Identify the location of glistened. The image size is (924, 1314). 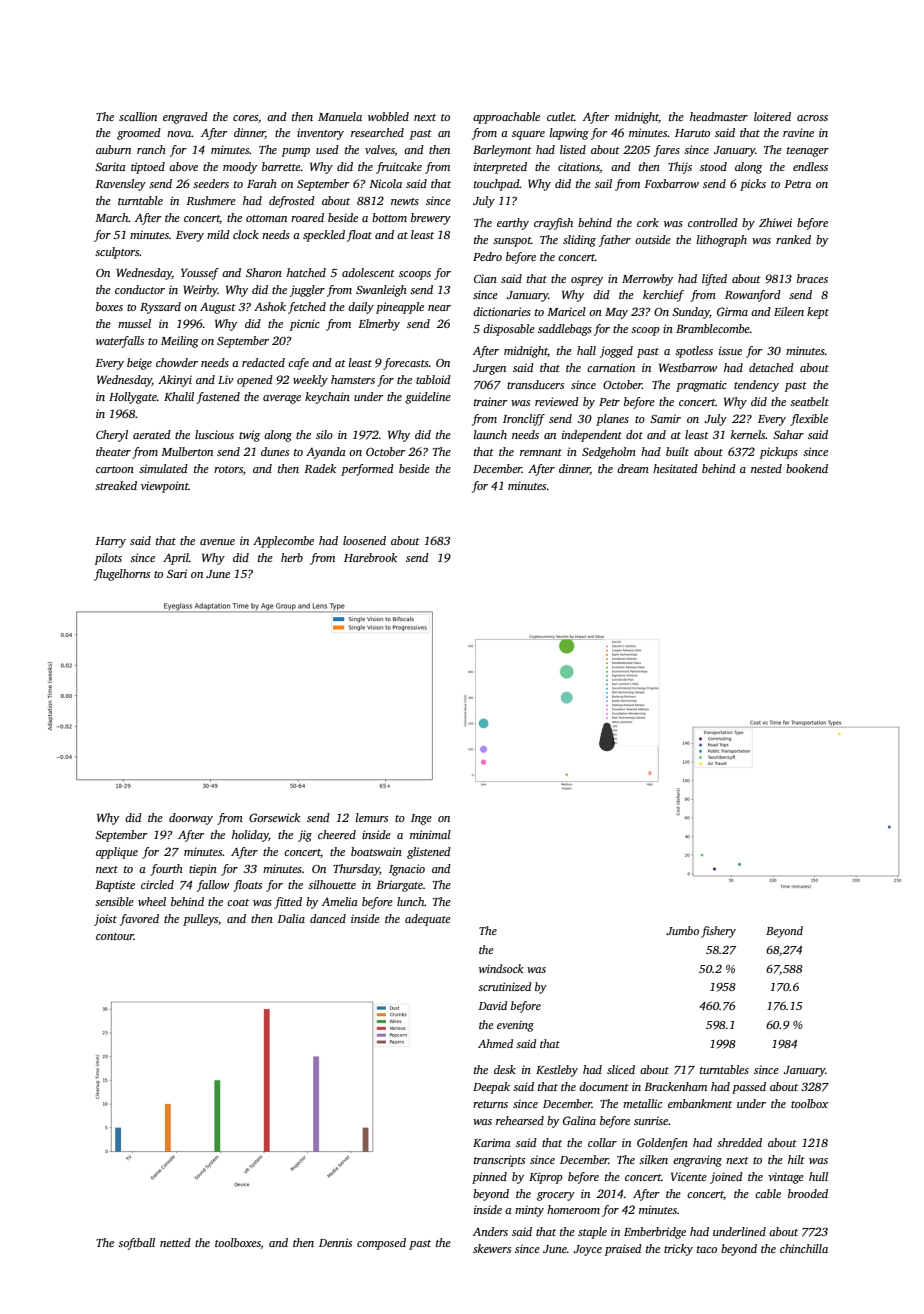
(429, 853).
